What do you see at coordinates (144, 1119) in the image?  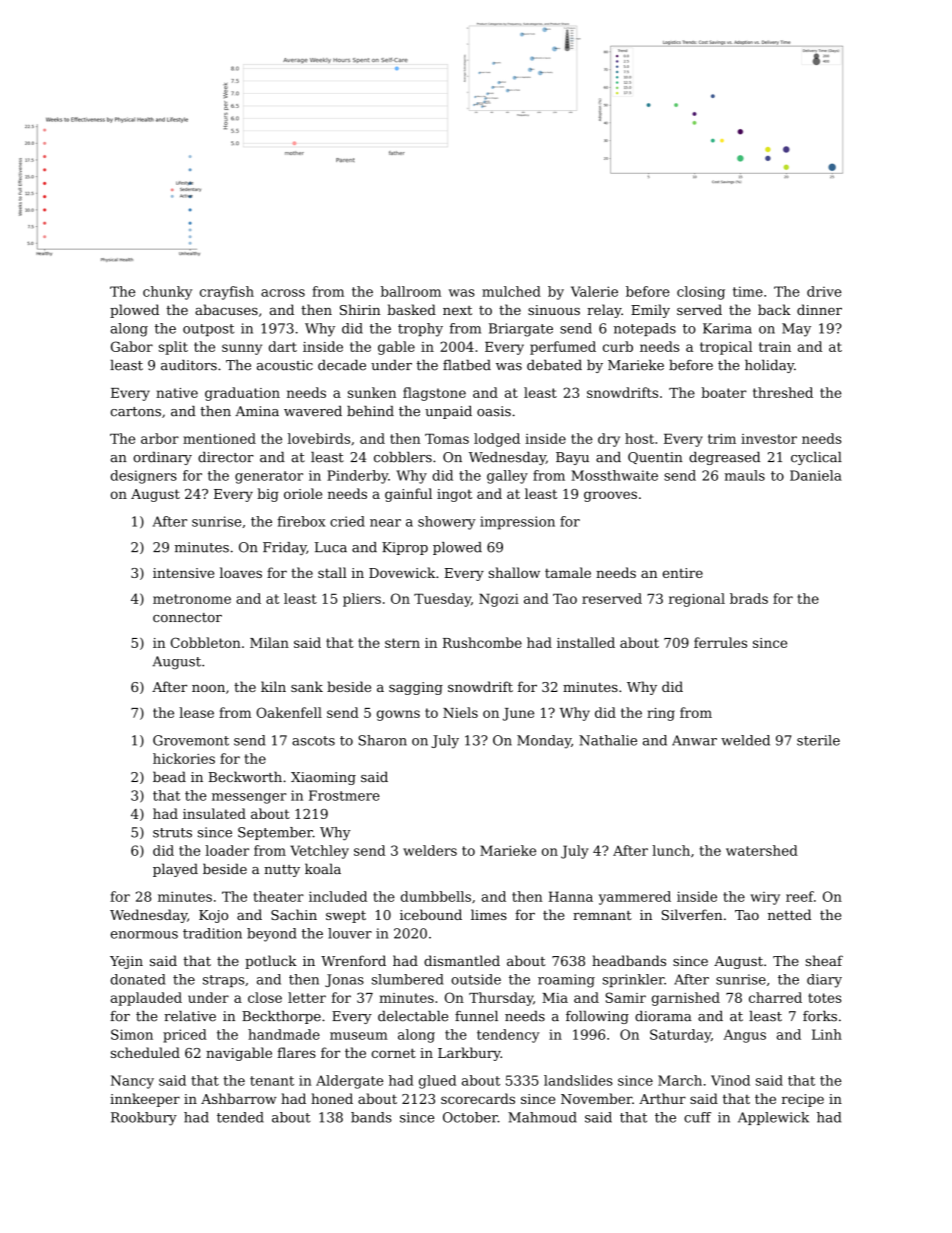 I see `Rookbury` at bounding box center [144, 1119].
